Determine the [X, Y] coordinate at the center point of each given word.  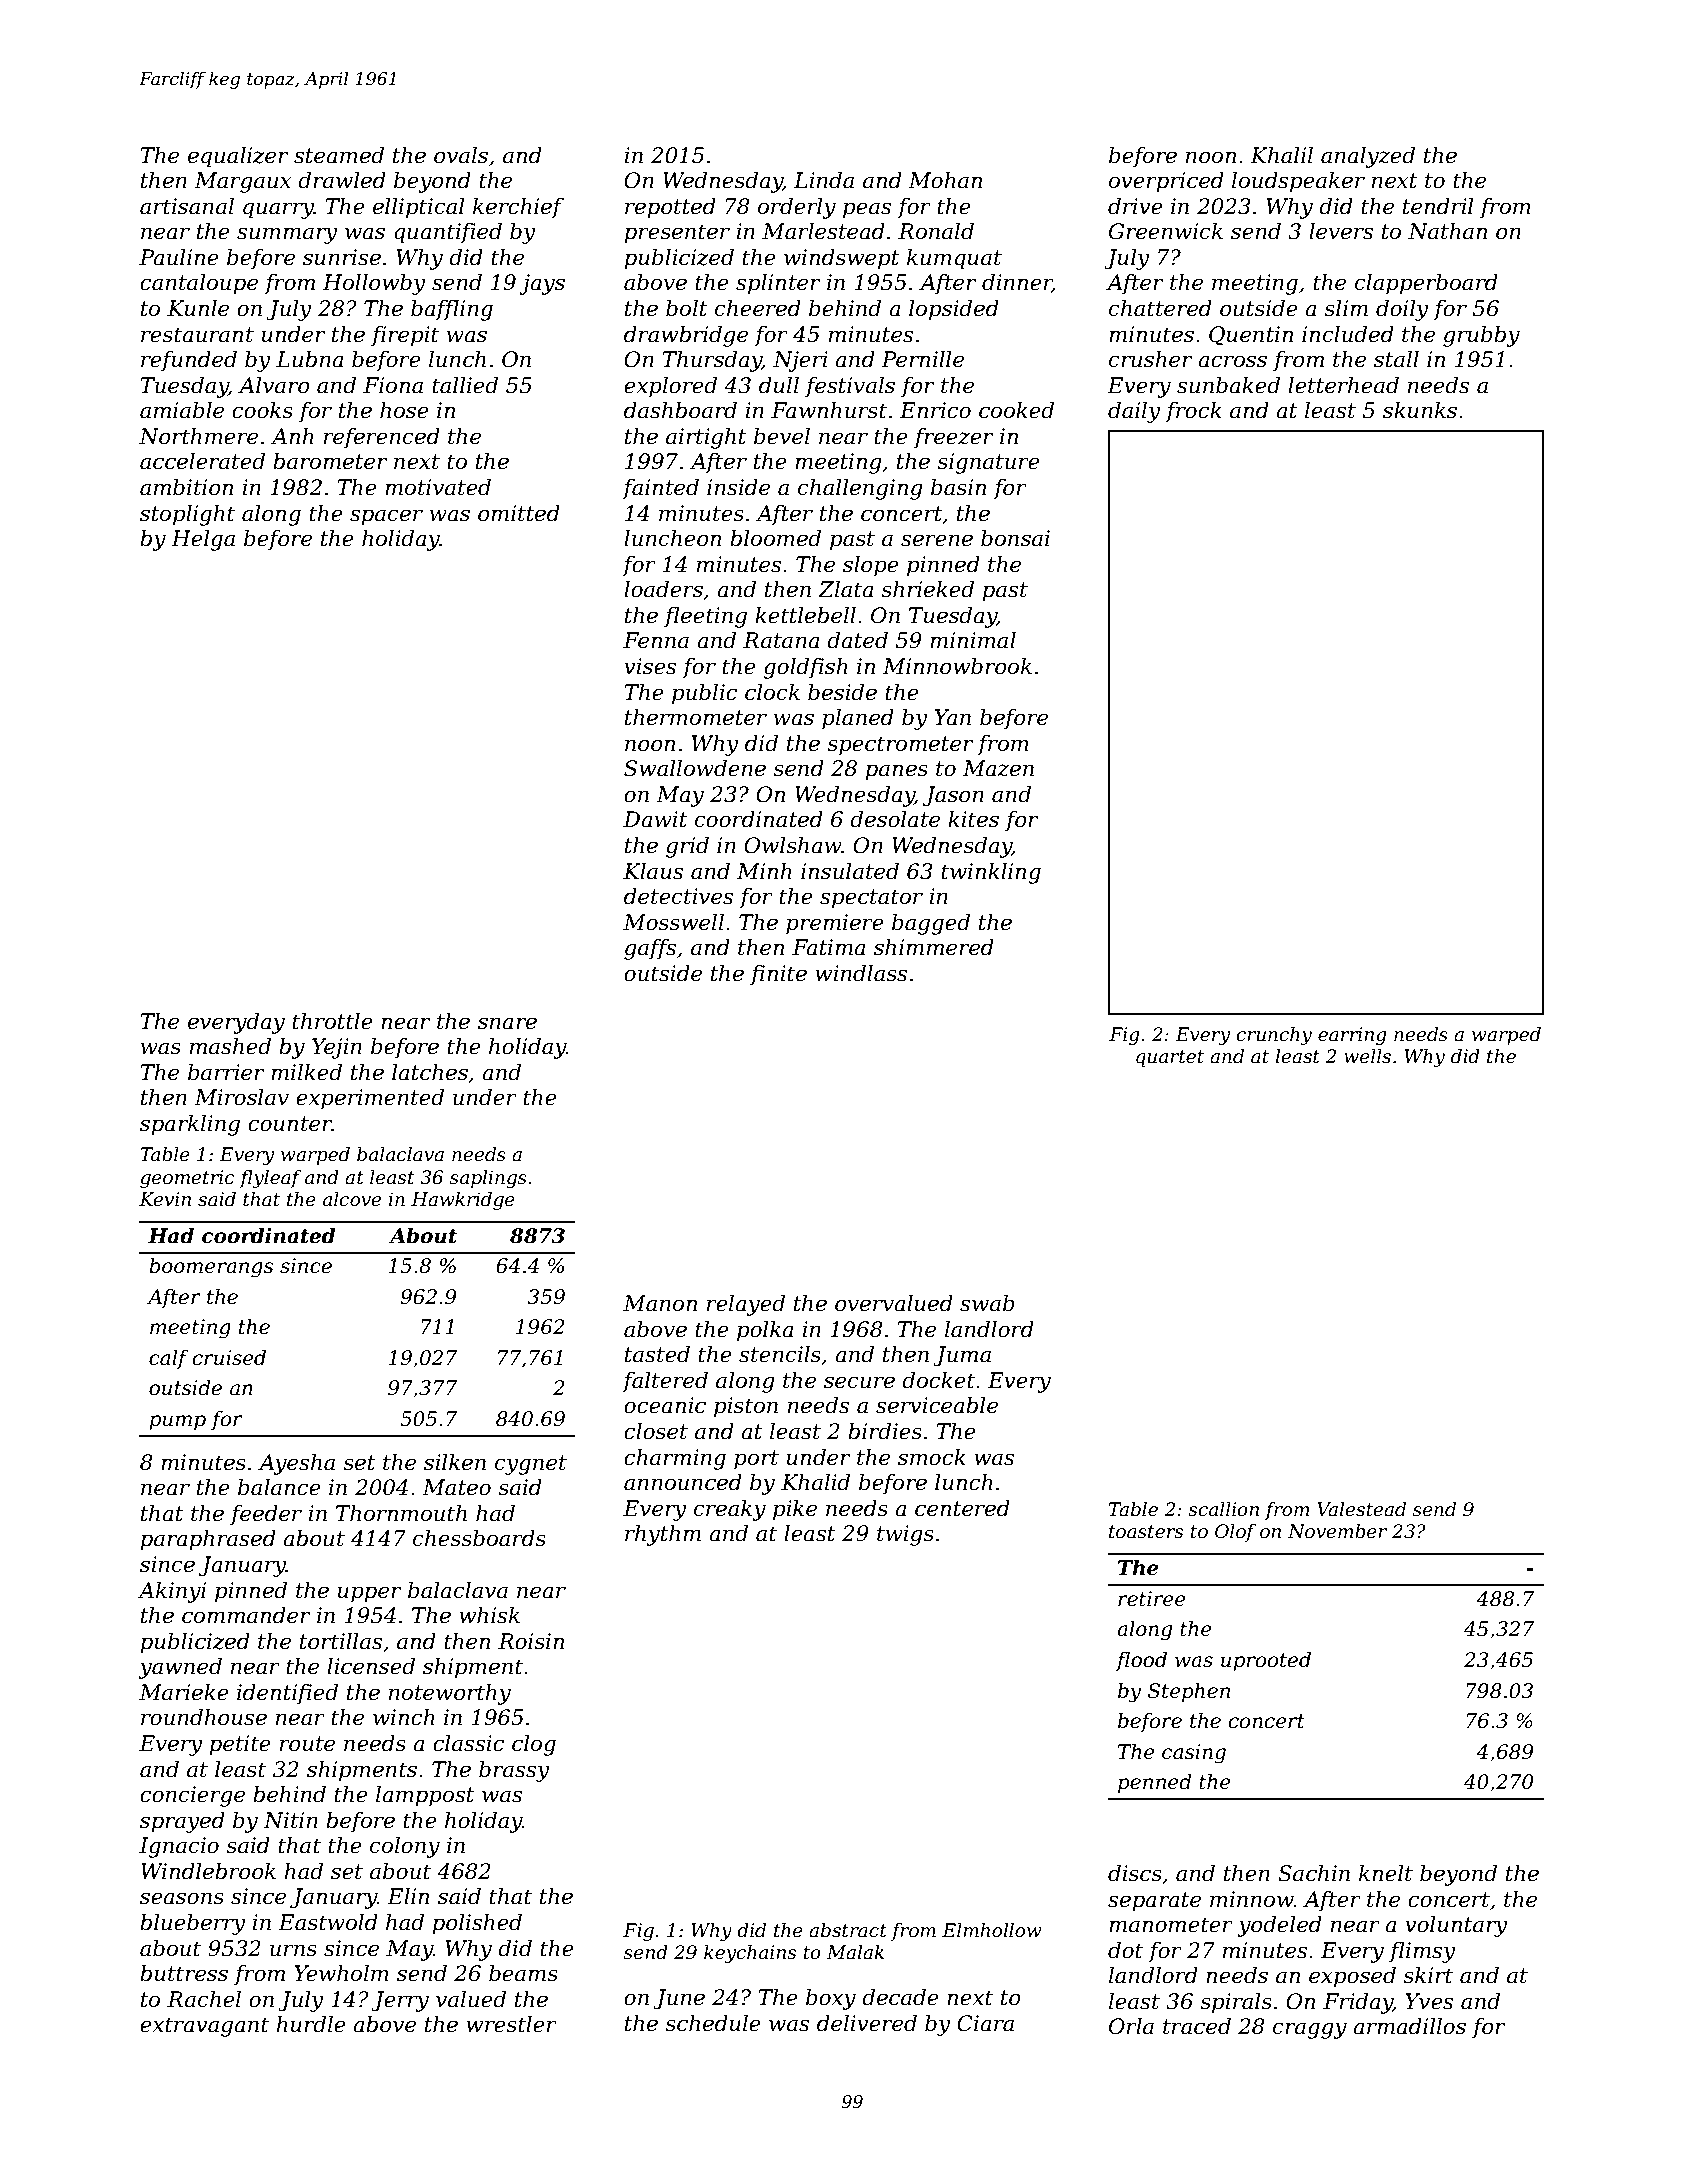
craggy [1310, 2030]
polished [477, 1924]
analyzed [1368, 157]
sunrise [342, 257]
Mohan [945, 180]
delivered [867, 2023]
